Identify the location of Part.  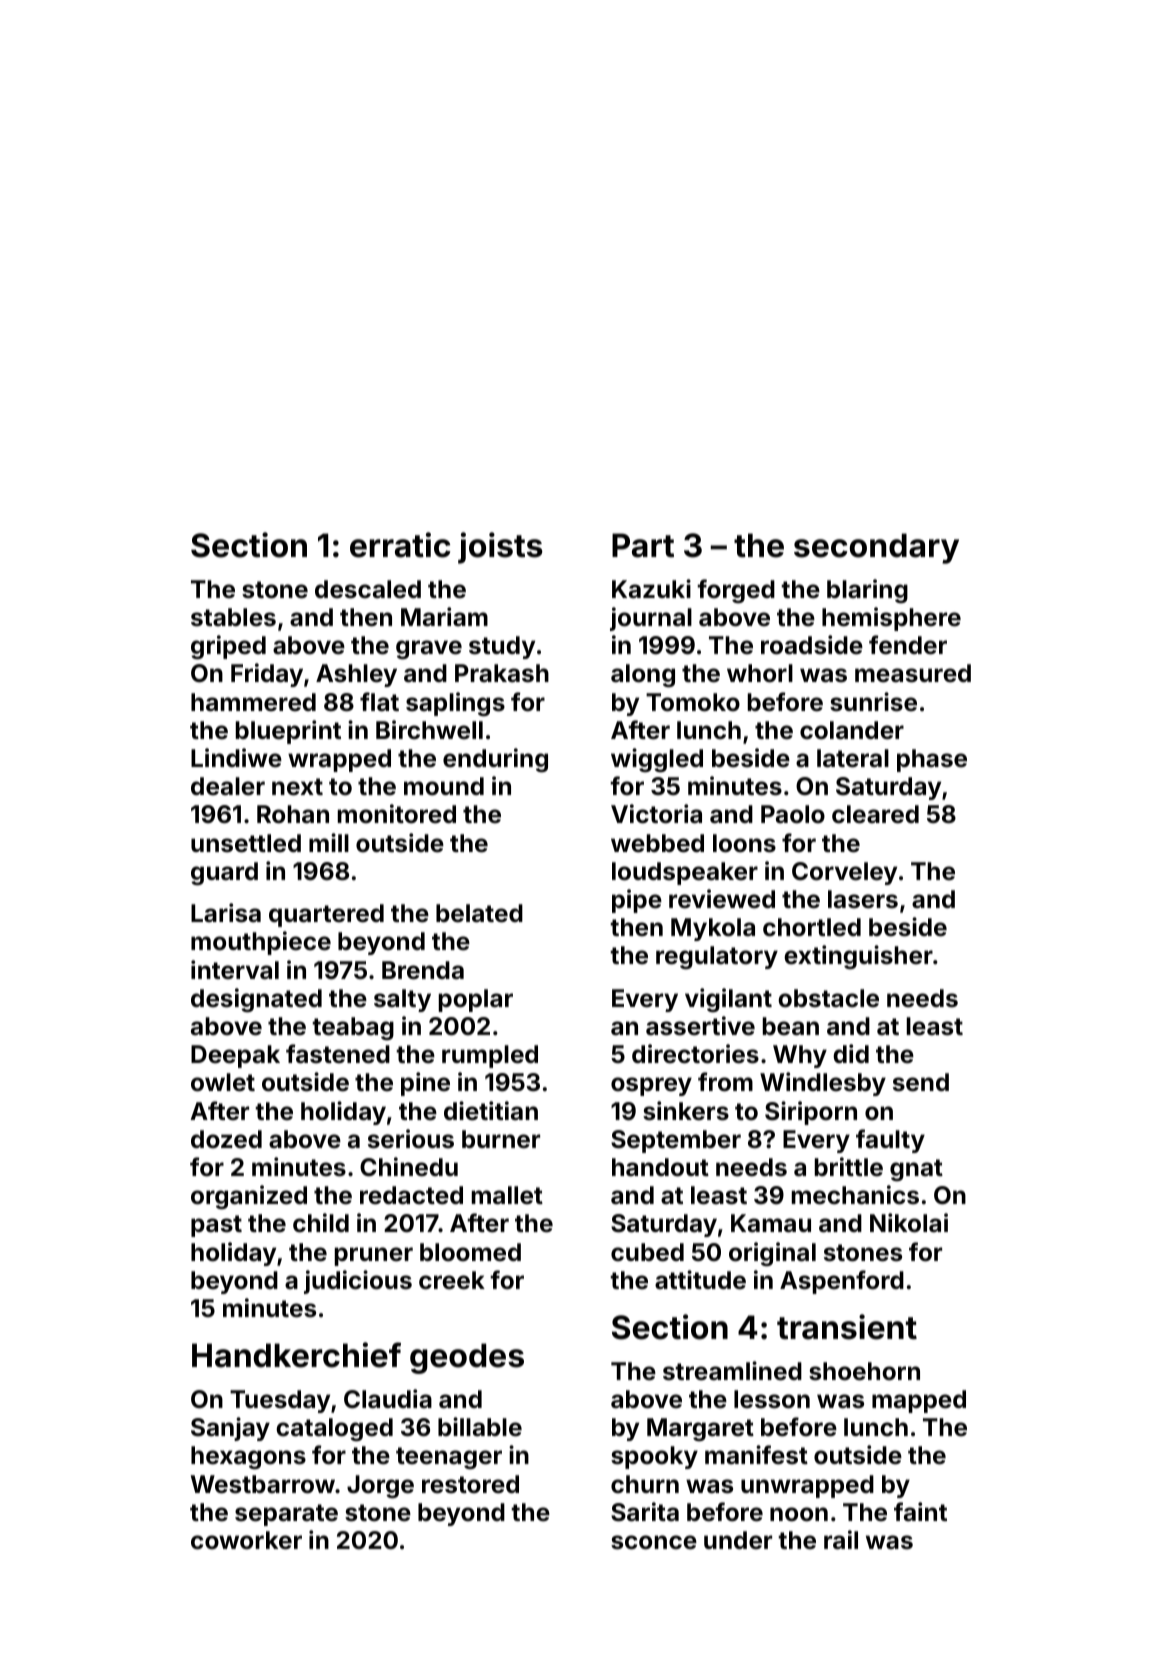
(643, 545).
